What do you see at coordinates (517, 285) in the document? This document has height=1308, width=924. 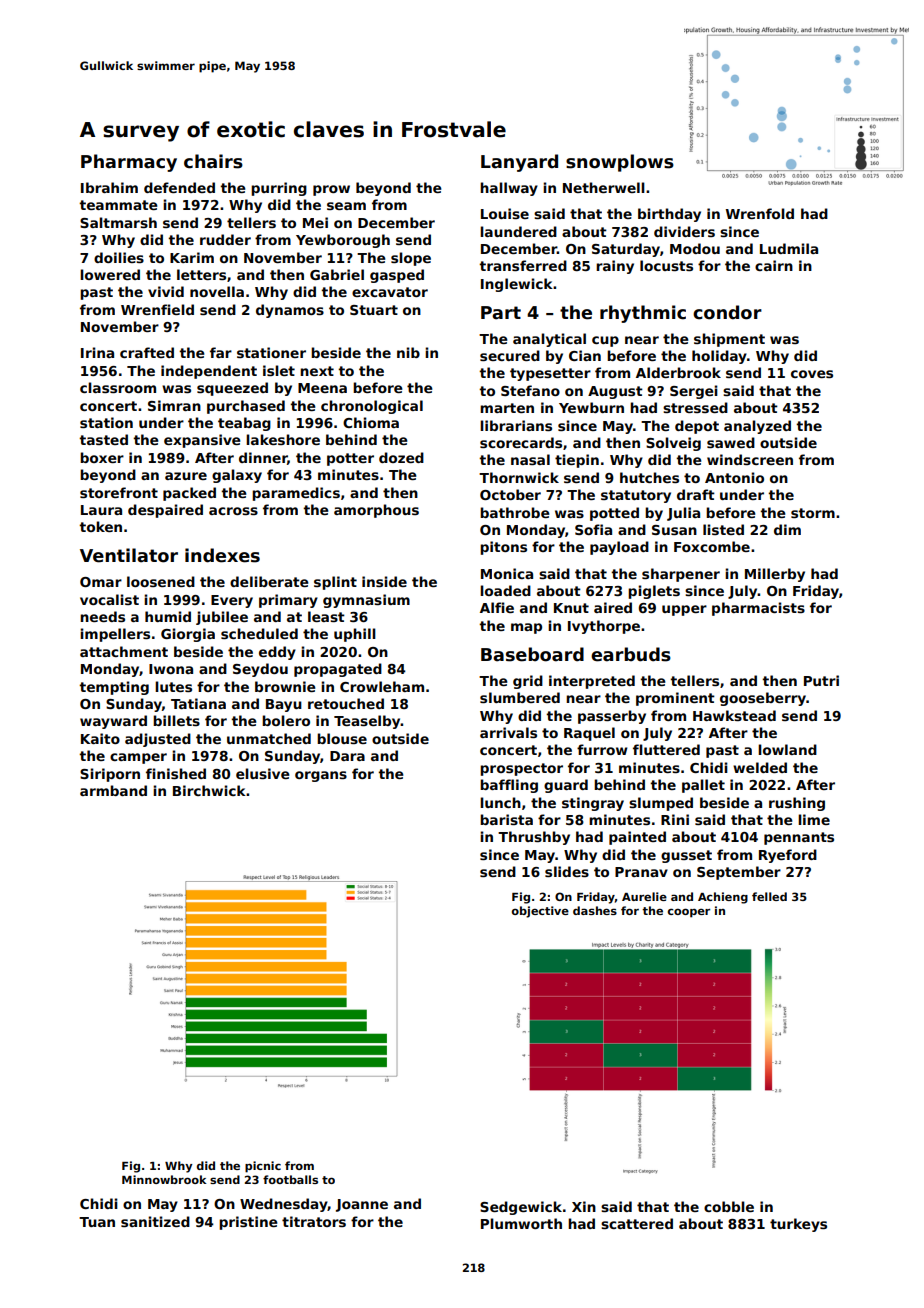 I see `Inglewick` at bounding box center [517, 285].
